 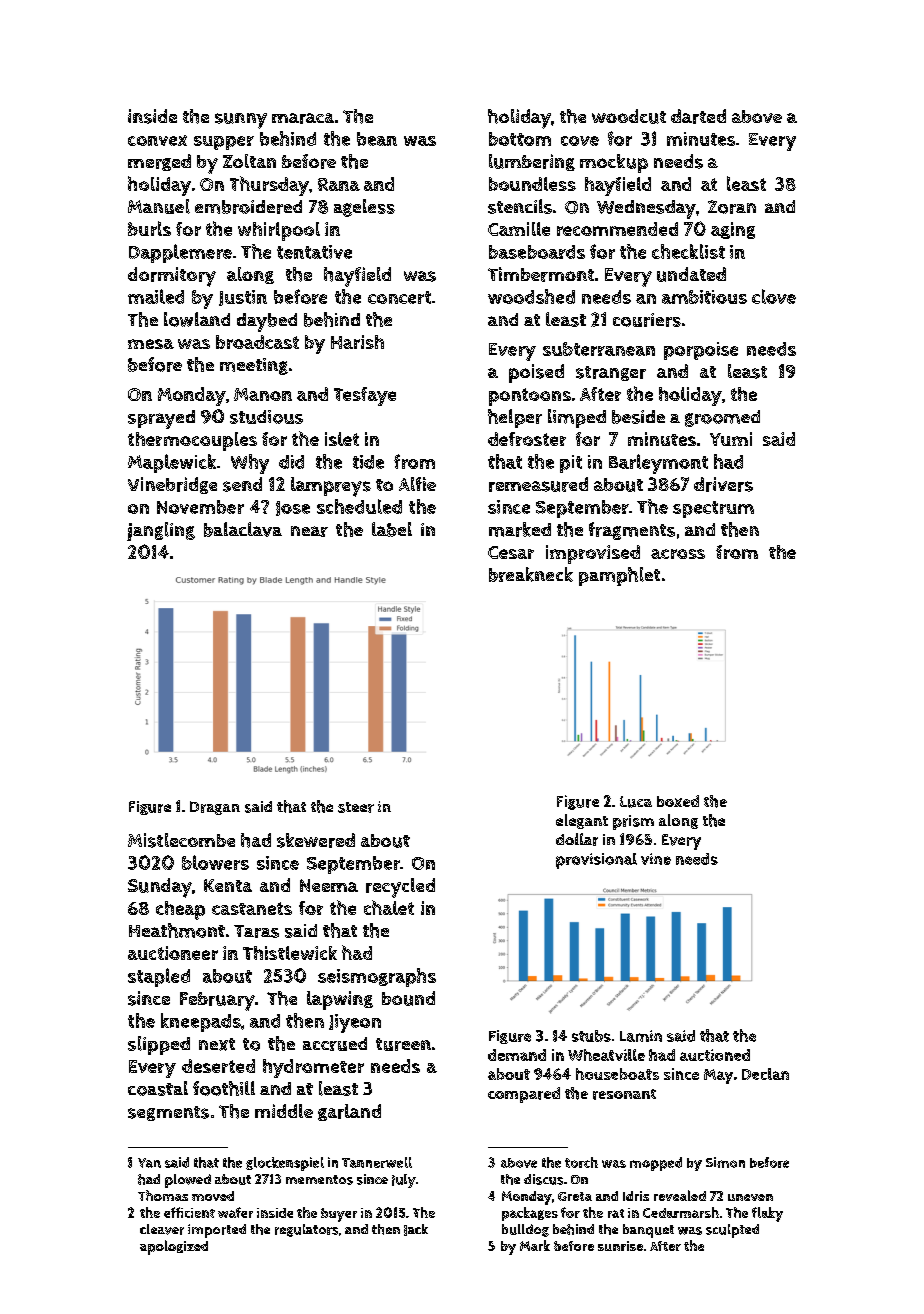 I want to click on studious, so click(x=266, y=417).
